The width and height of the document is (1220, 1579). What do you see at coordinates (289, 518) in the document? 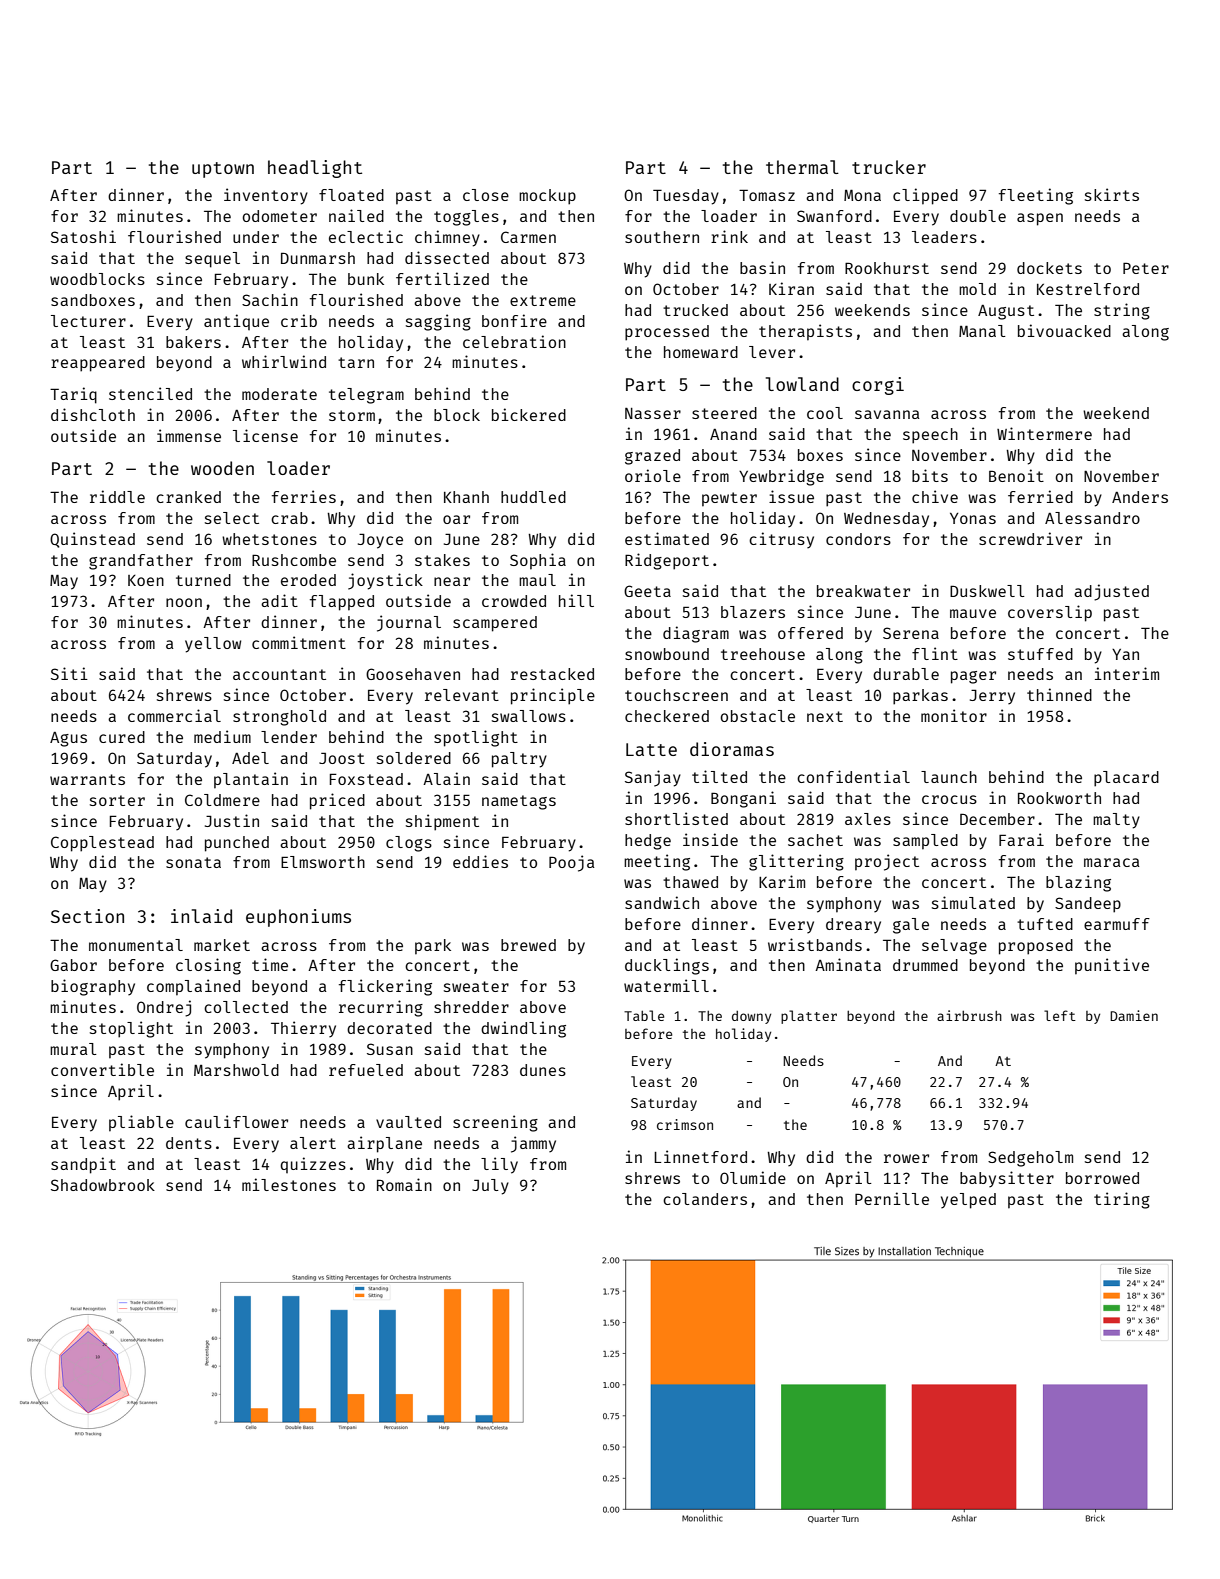
I see `crab` at bounding box center [289, 518].
